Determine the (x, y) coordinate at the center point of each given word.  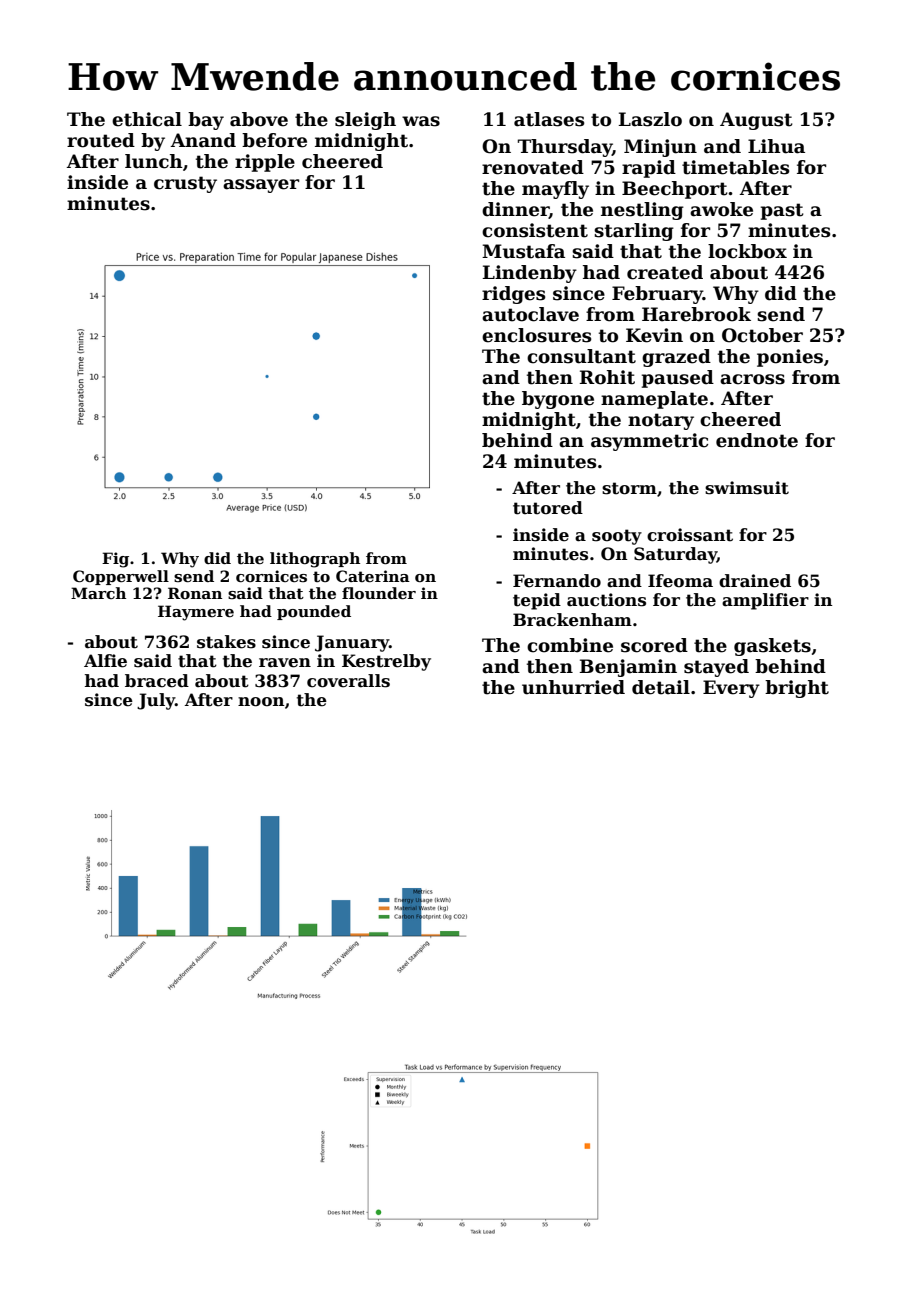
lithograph (315, 560)
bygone (558, 400)
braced (157, 681)
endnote (757, 440)
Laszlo (650, 119)
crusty (185, 184)
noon (261, 702)
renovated (533, 167)
